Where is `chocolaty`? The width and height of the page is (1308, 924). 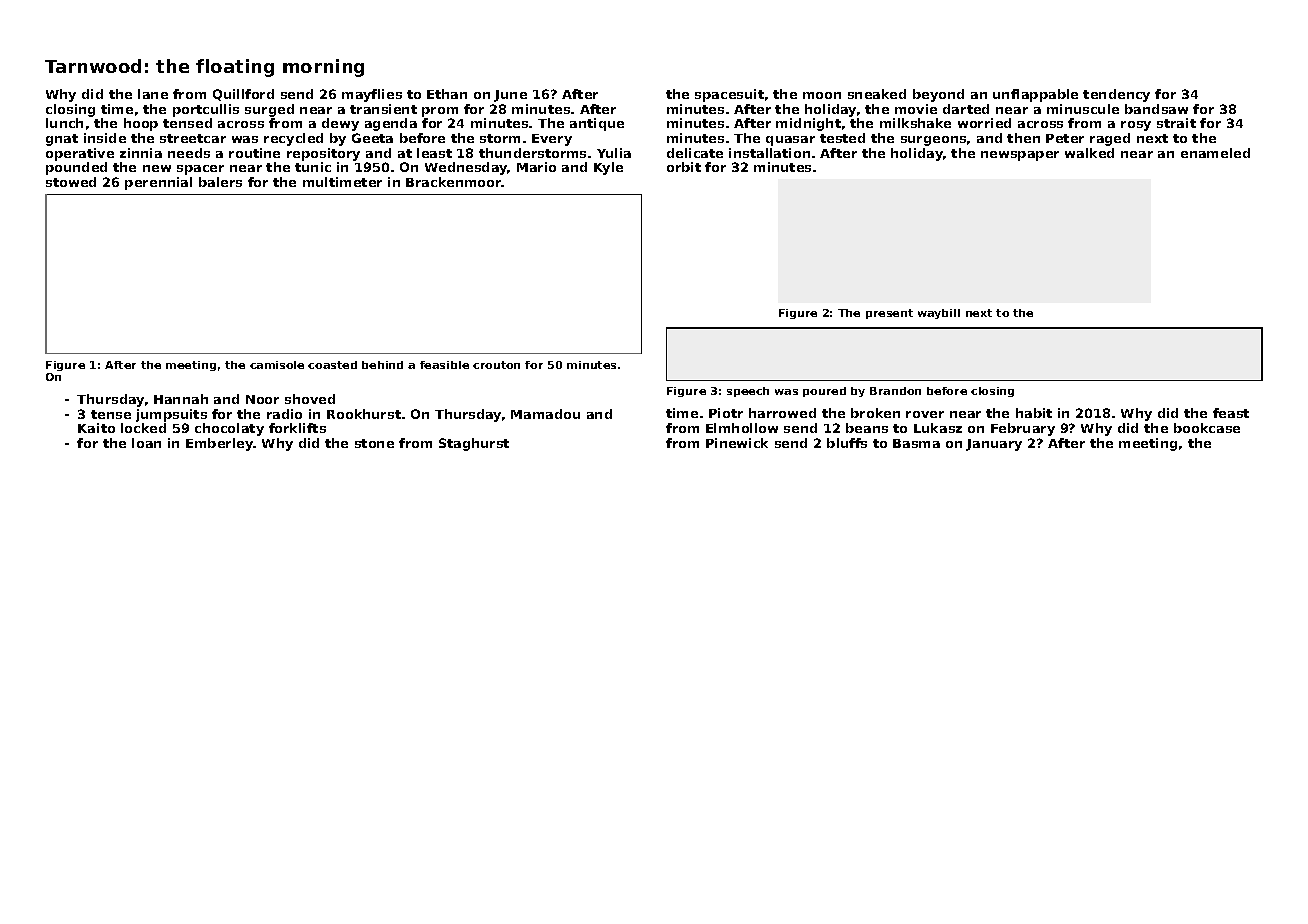 chocolaty is located at coordinates (229, 429).
